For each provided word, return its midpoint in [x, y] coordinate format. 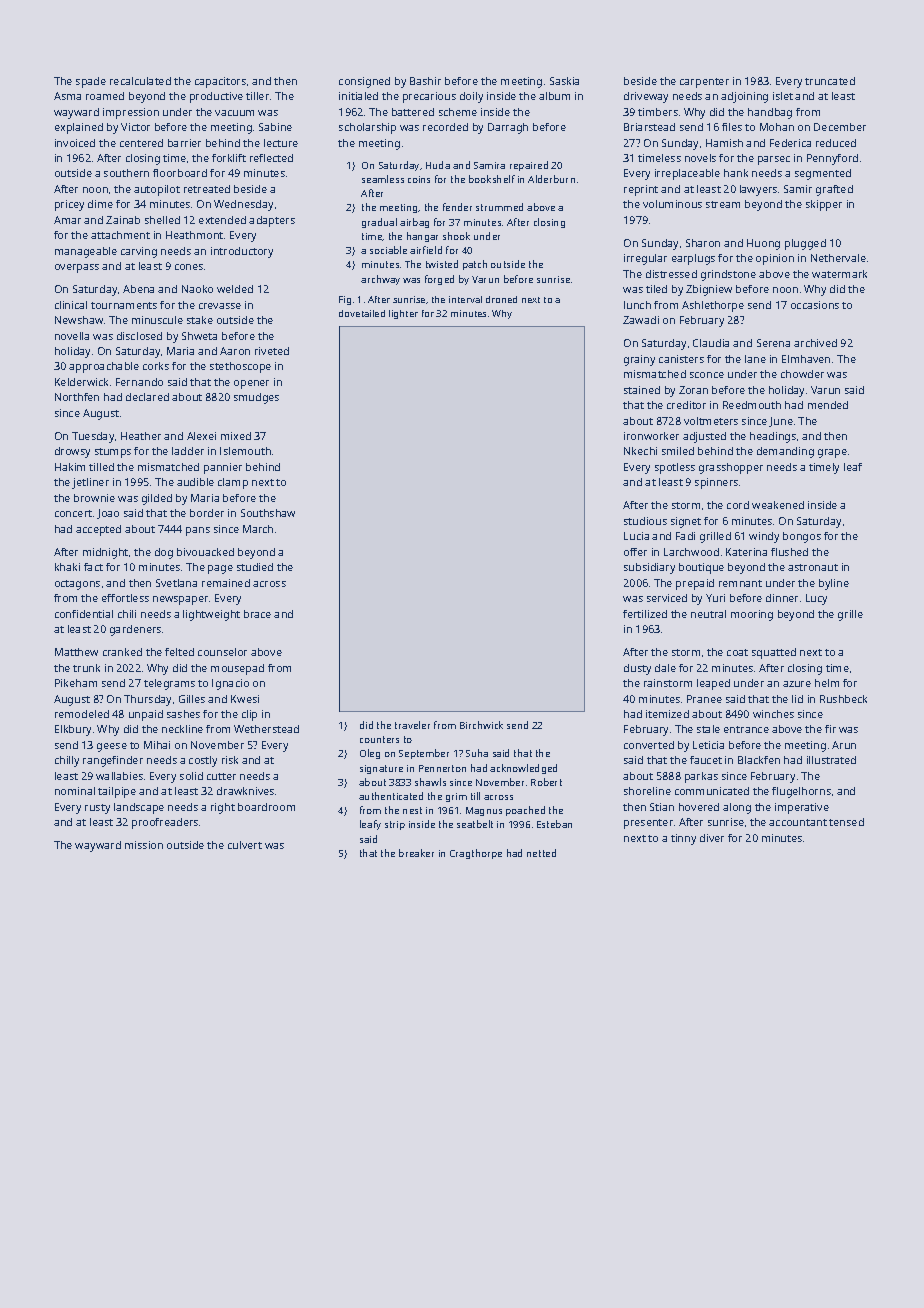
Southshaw [268, 513]
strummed [499, 207]
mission [144, 845]
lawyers [758, 190]
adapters [272, 221]
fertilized [645, 614]
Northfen [77, 397]
